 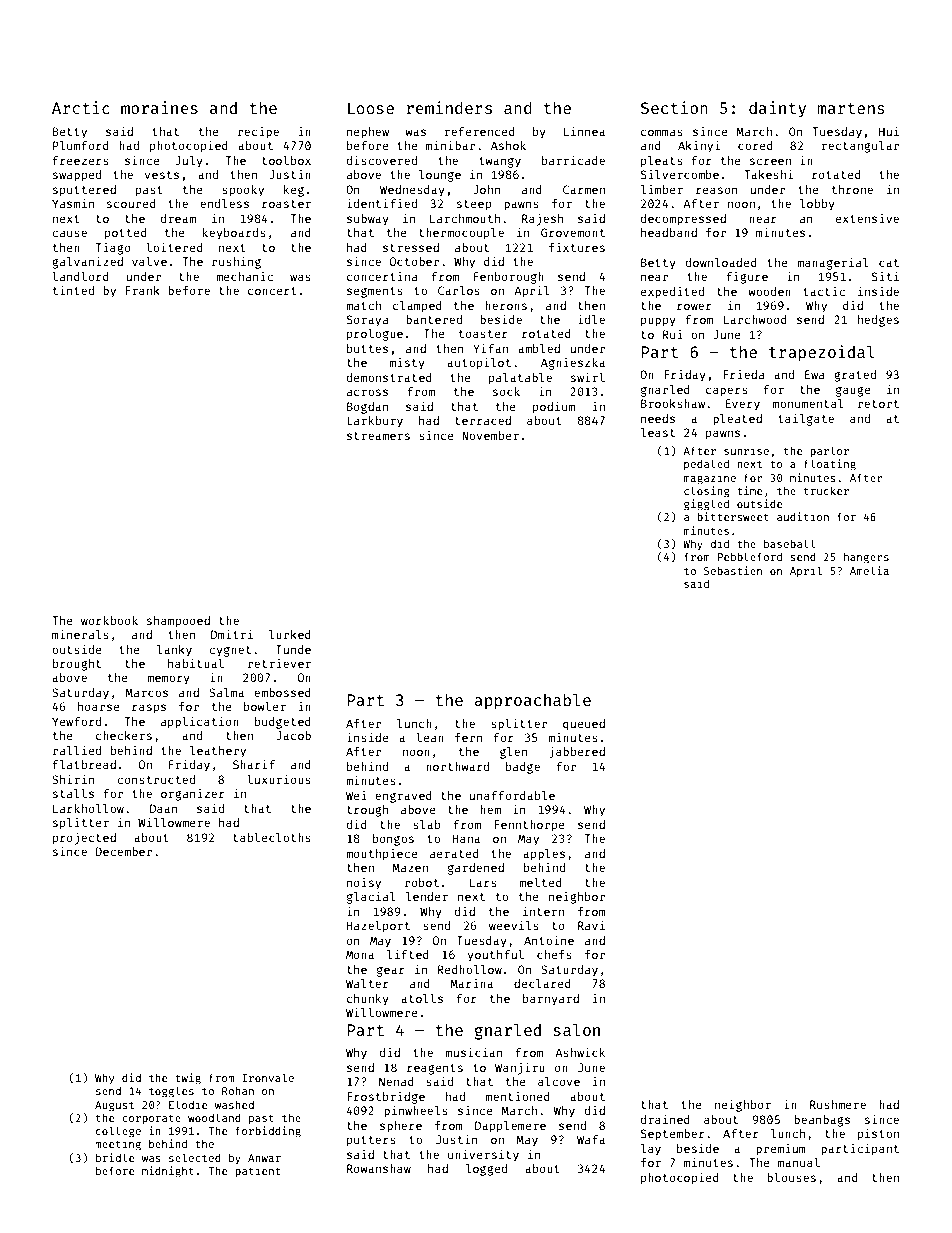 What do you see at coordinates (750, 556) in the screenshot?
I see `Pebbleford` at bounding box center [750, 556].
